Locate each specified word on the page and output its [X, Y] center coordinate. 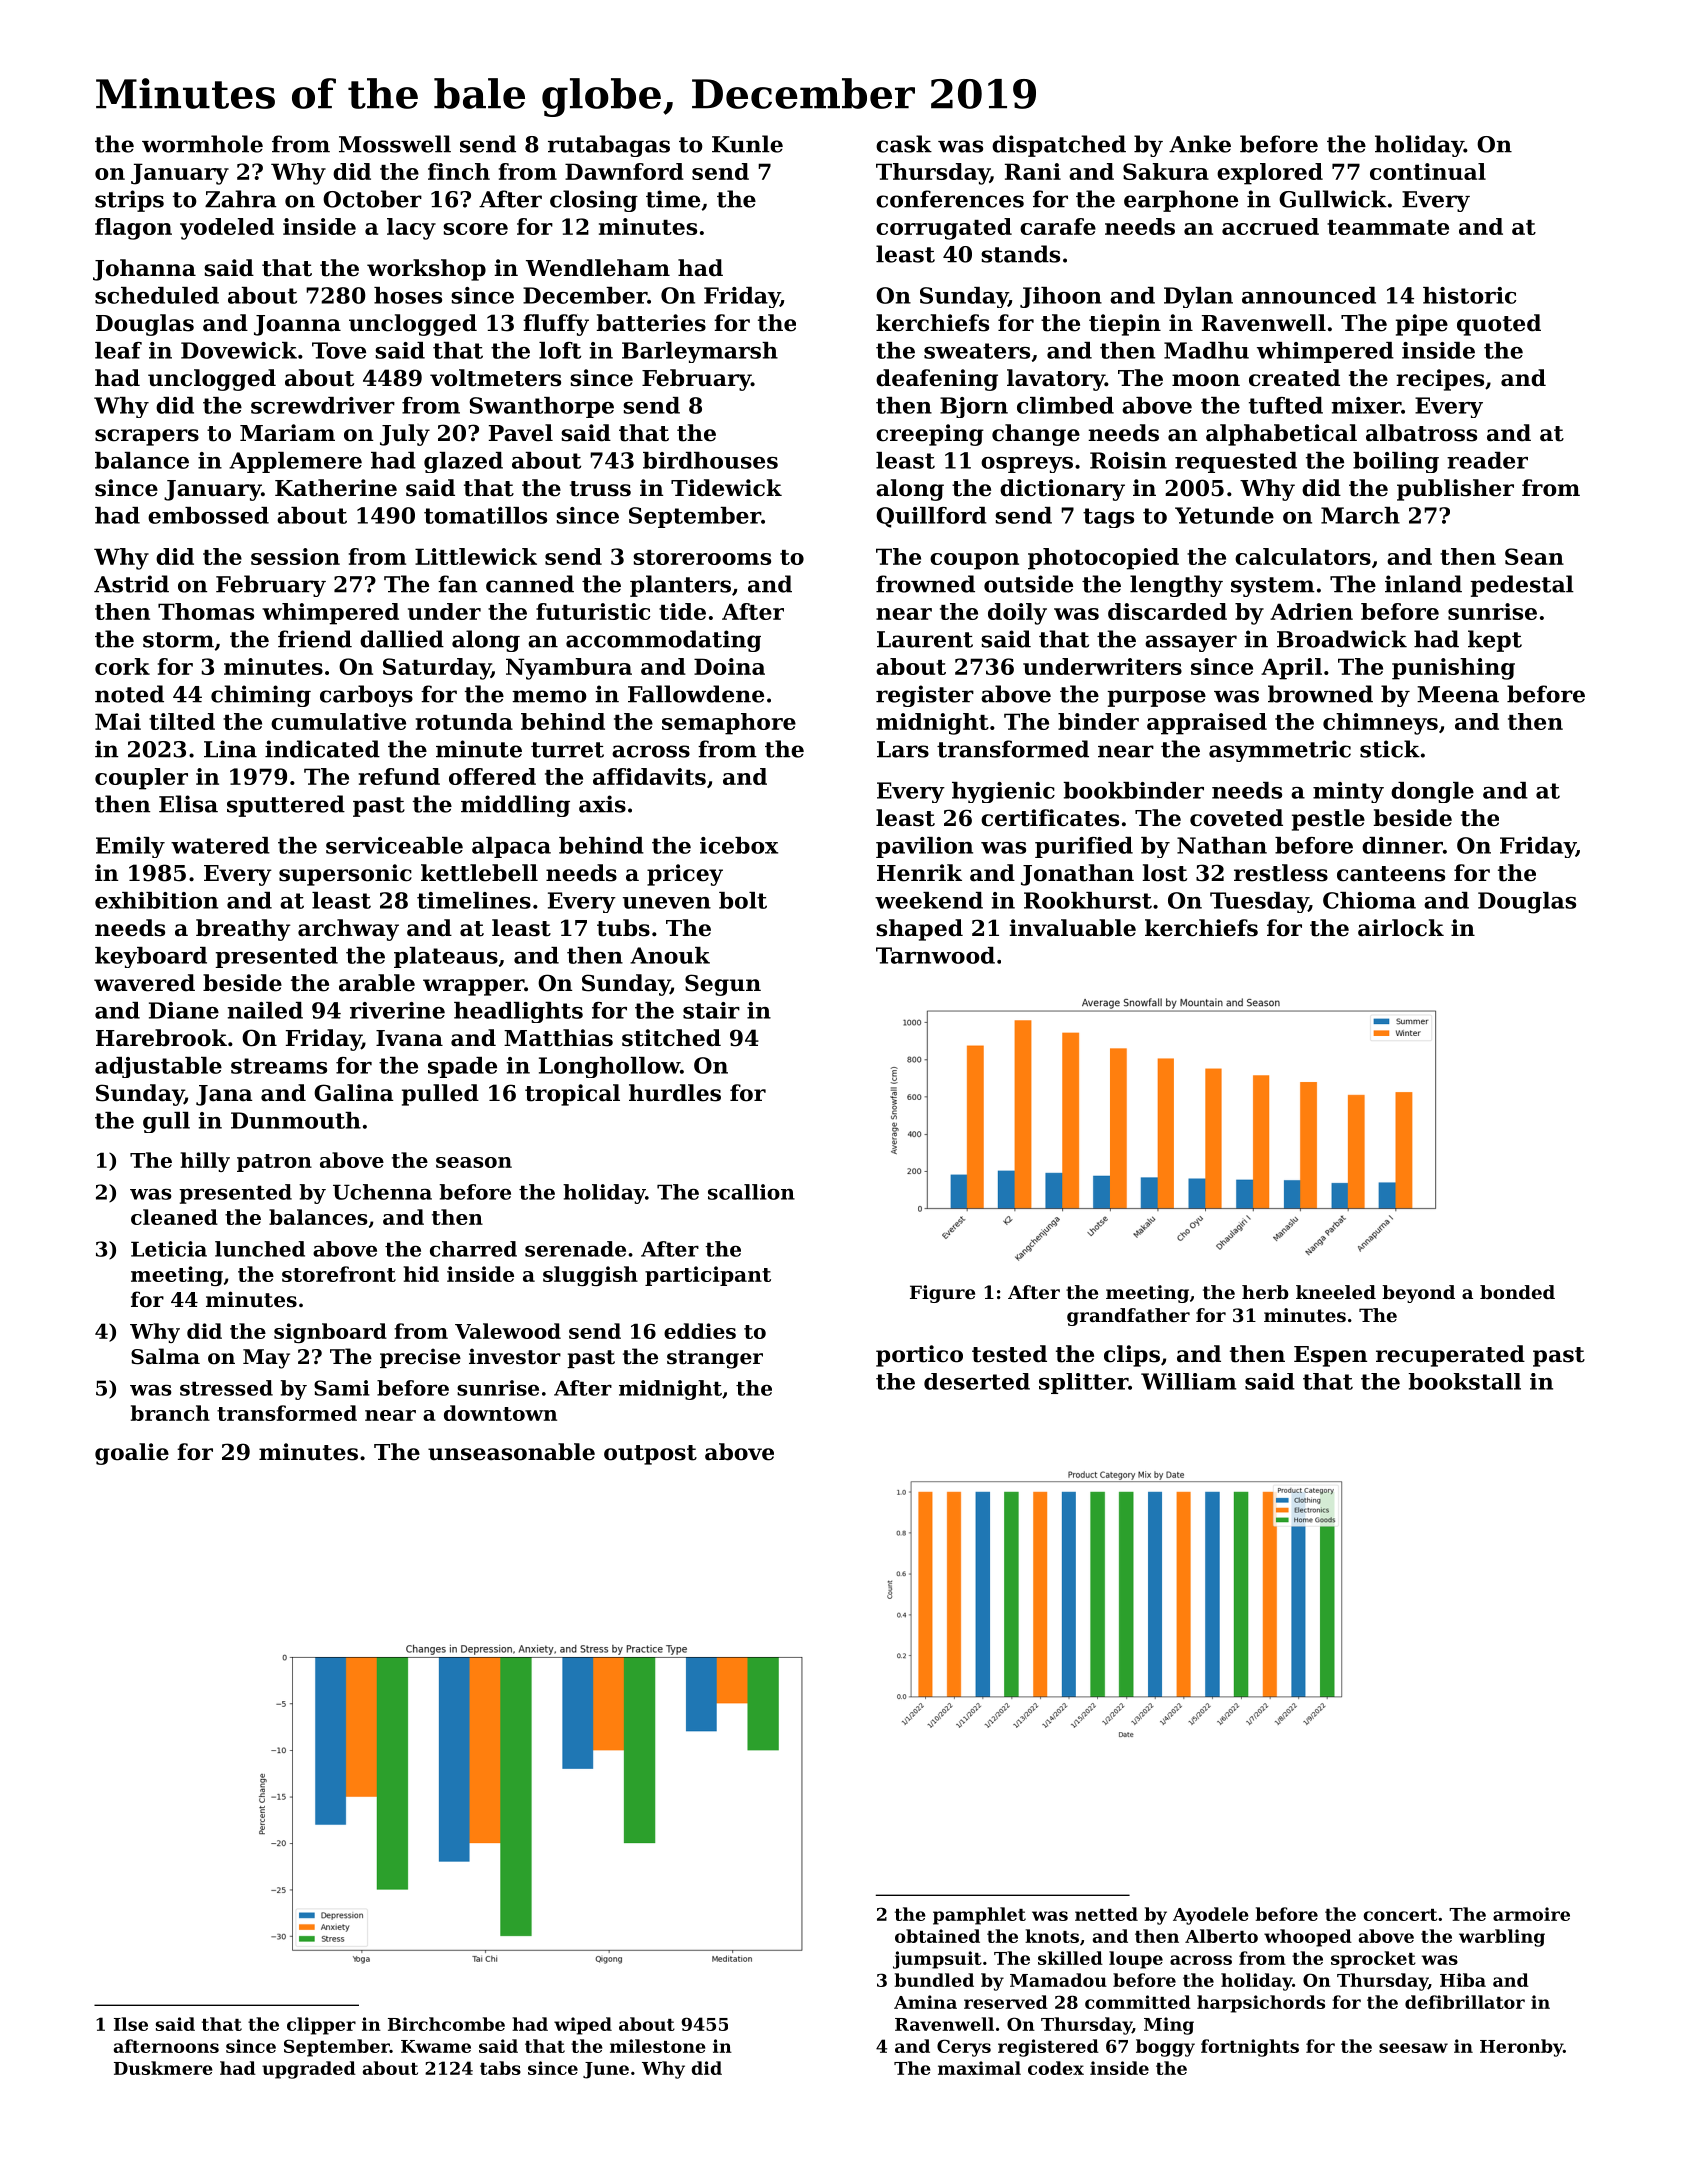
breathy [243, 930]
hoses [408, 295]
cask [904, 144]
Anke [1200, 144]
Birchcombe [446, 2024]
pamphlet [979, 1916]
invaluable [1072, 928]
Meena [1458, 694]
